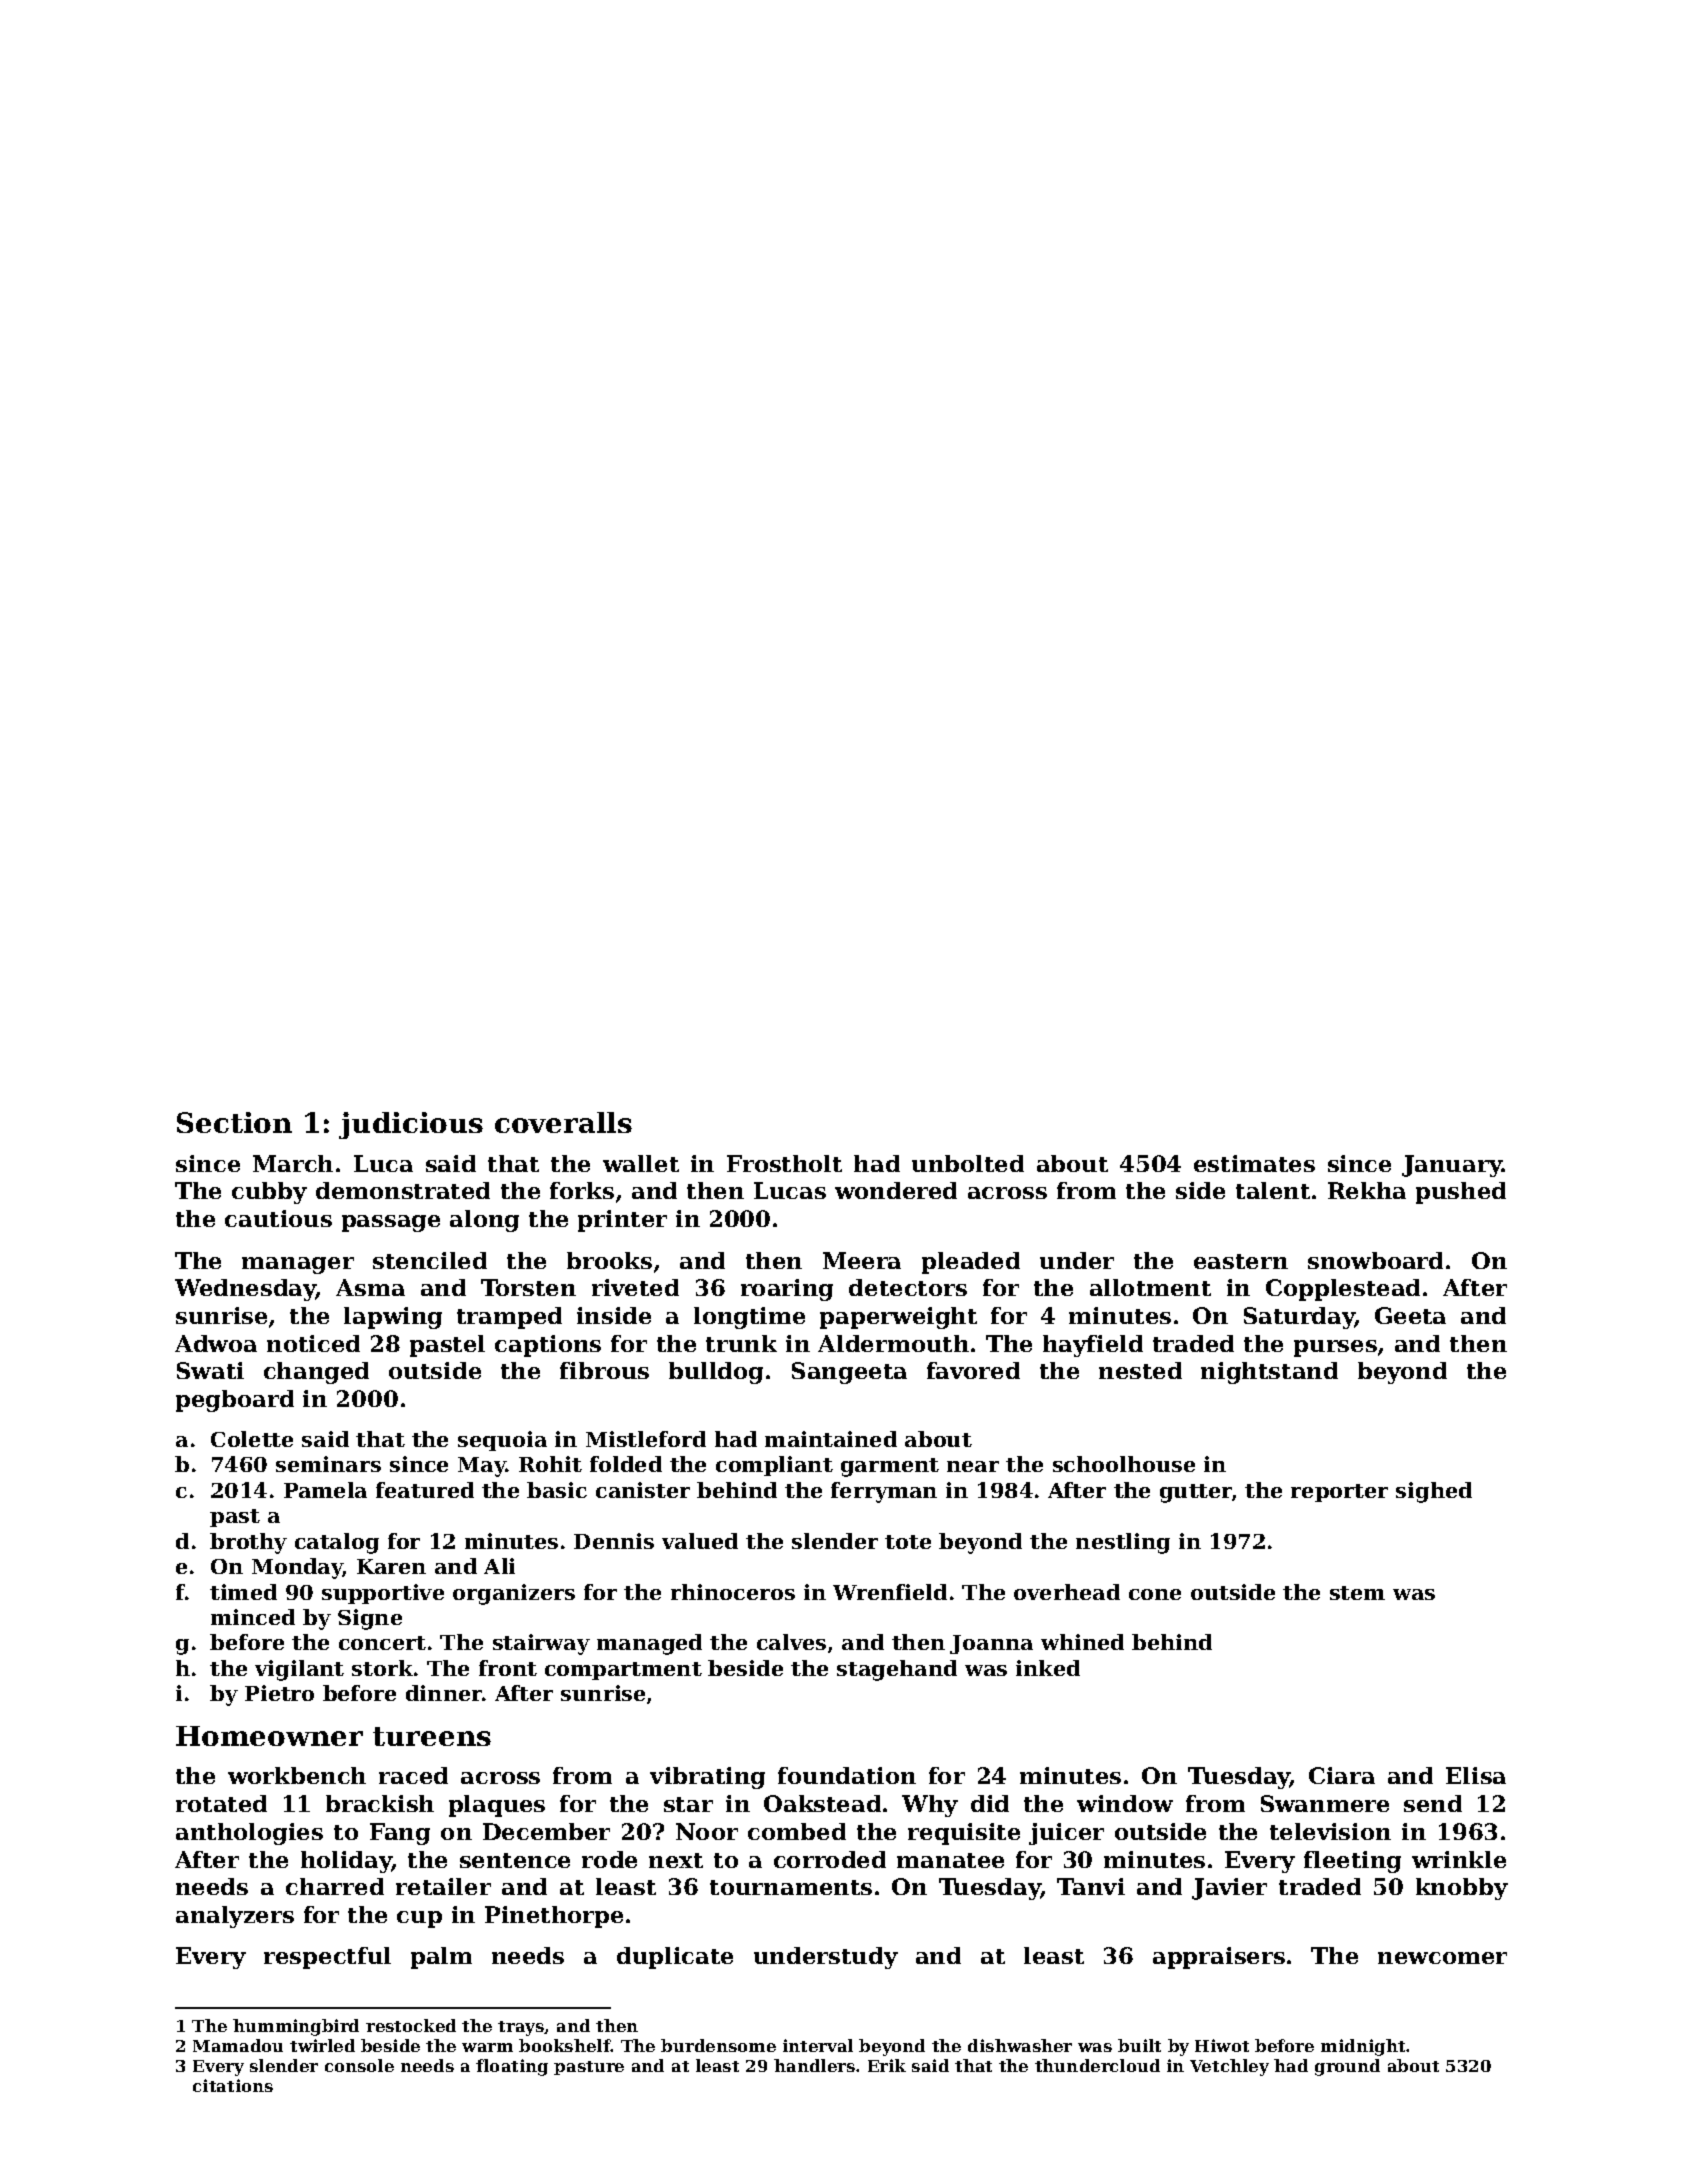 The width and height of the screenshot is (1683, 2178). What do you see at coordinates (1357, 1593) in the screenshot?
I see `stem` at bounding box center [1357, 1593].
